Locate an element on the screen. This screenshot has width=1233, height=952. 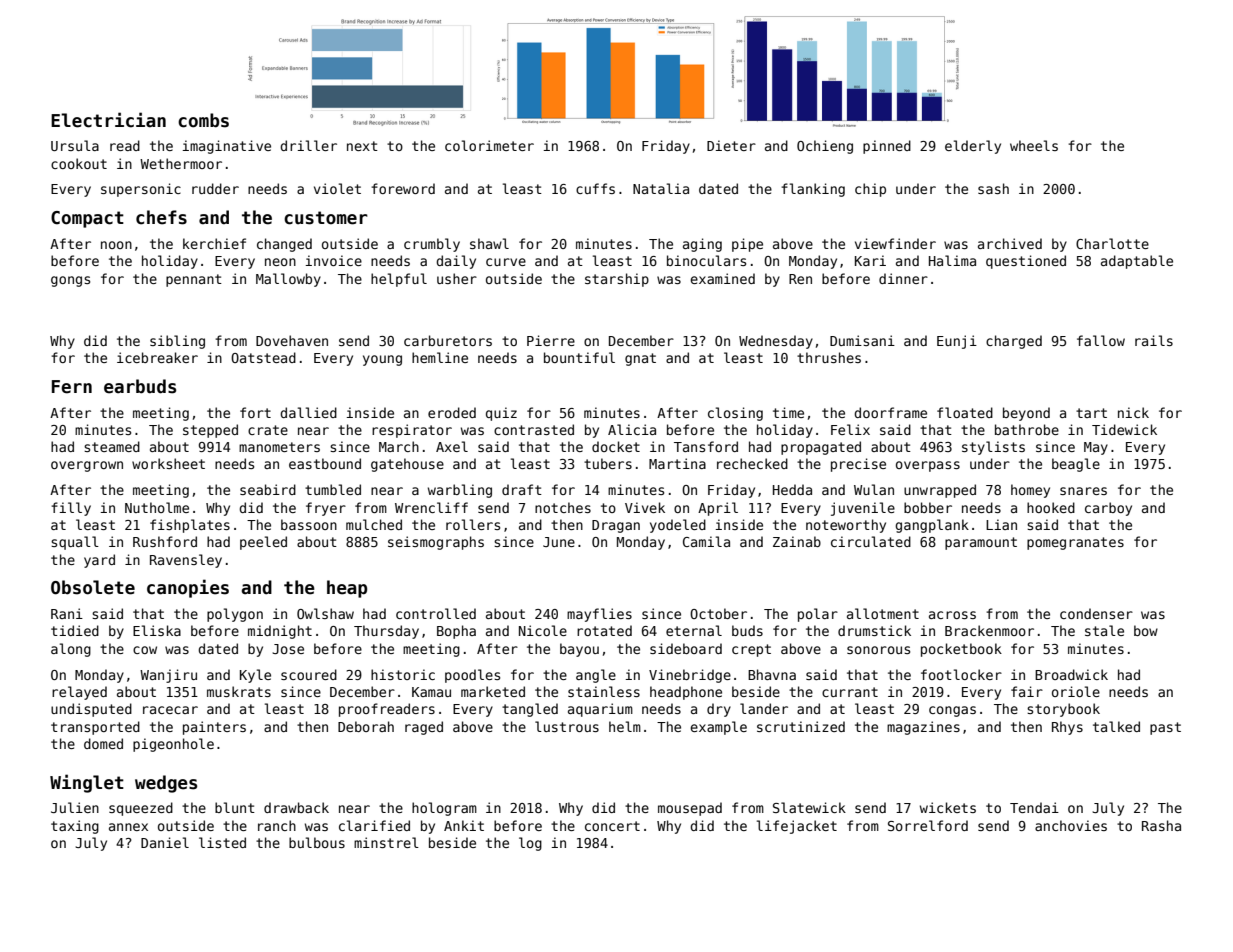
ranch is located at coordinates (277, 825).
